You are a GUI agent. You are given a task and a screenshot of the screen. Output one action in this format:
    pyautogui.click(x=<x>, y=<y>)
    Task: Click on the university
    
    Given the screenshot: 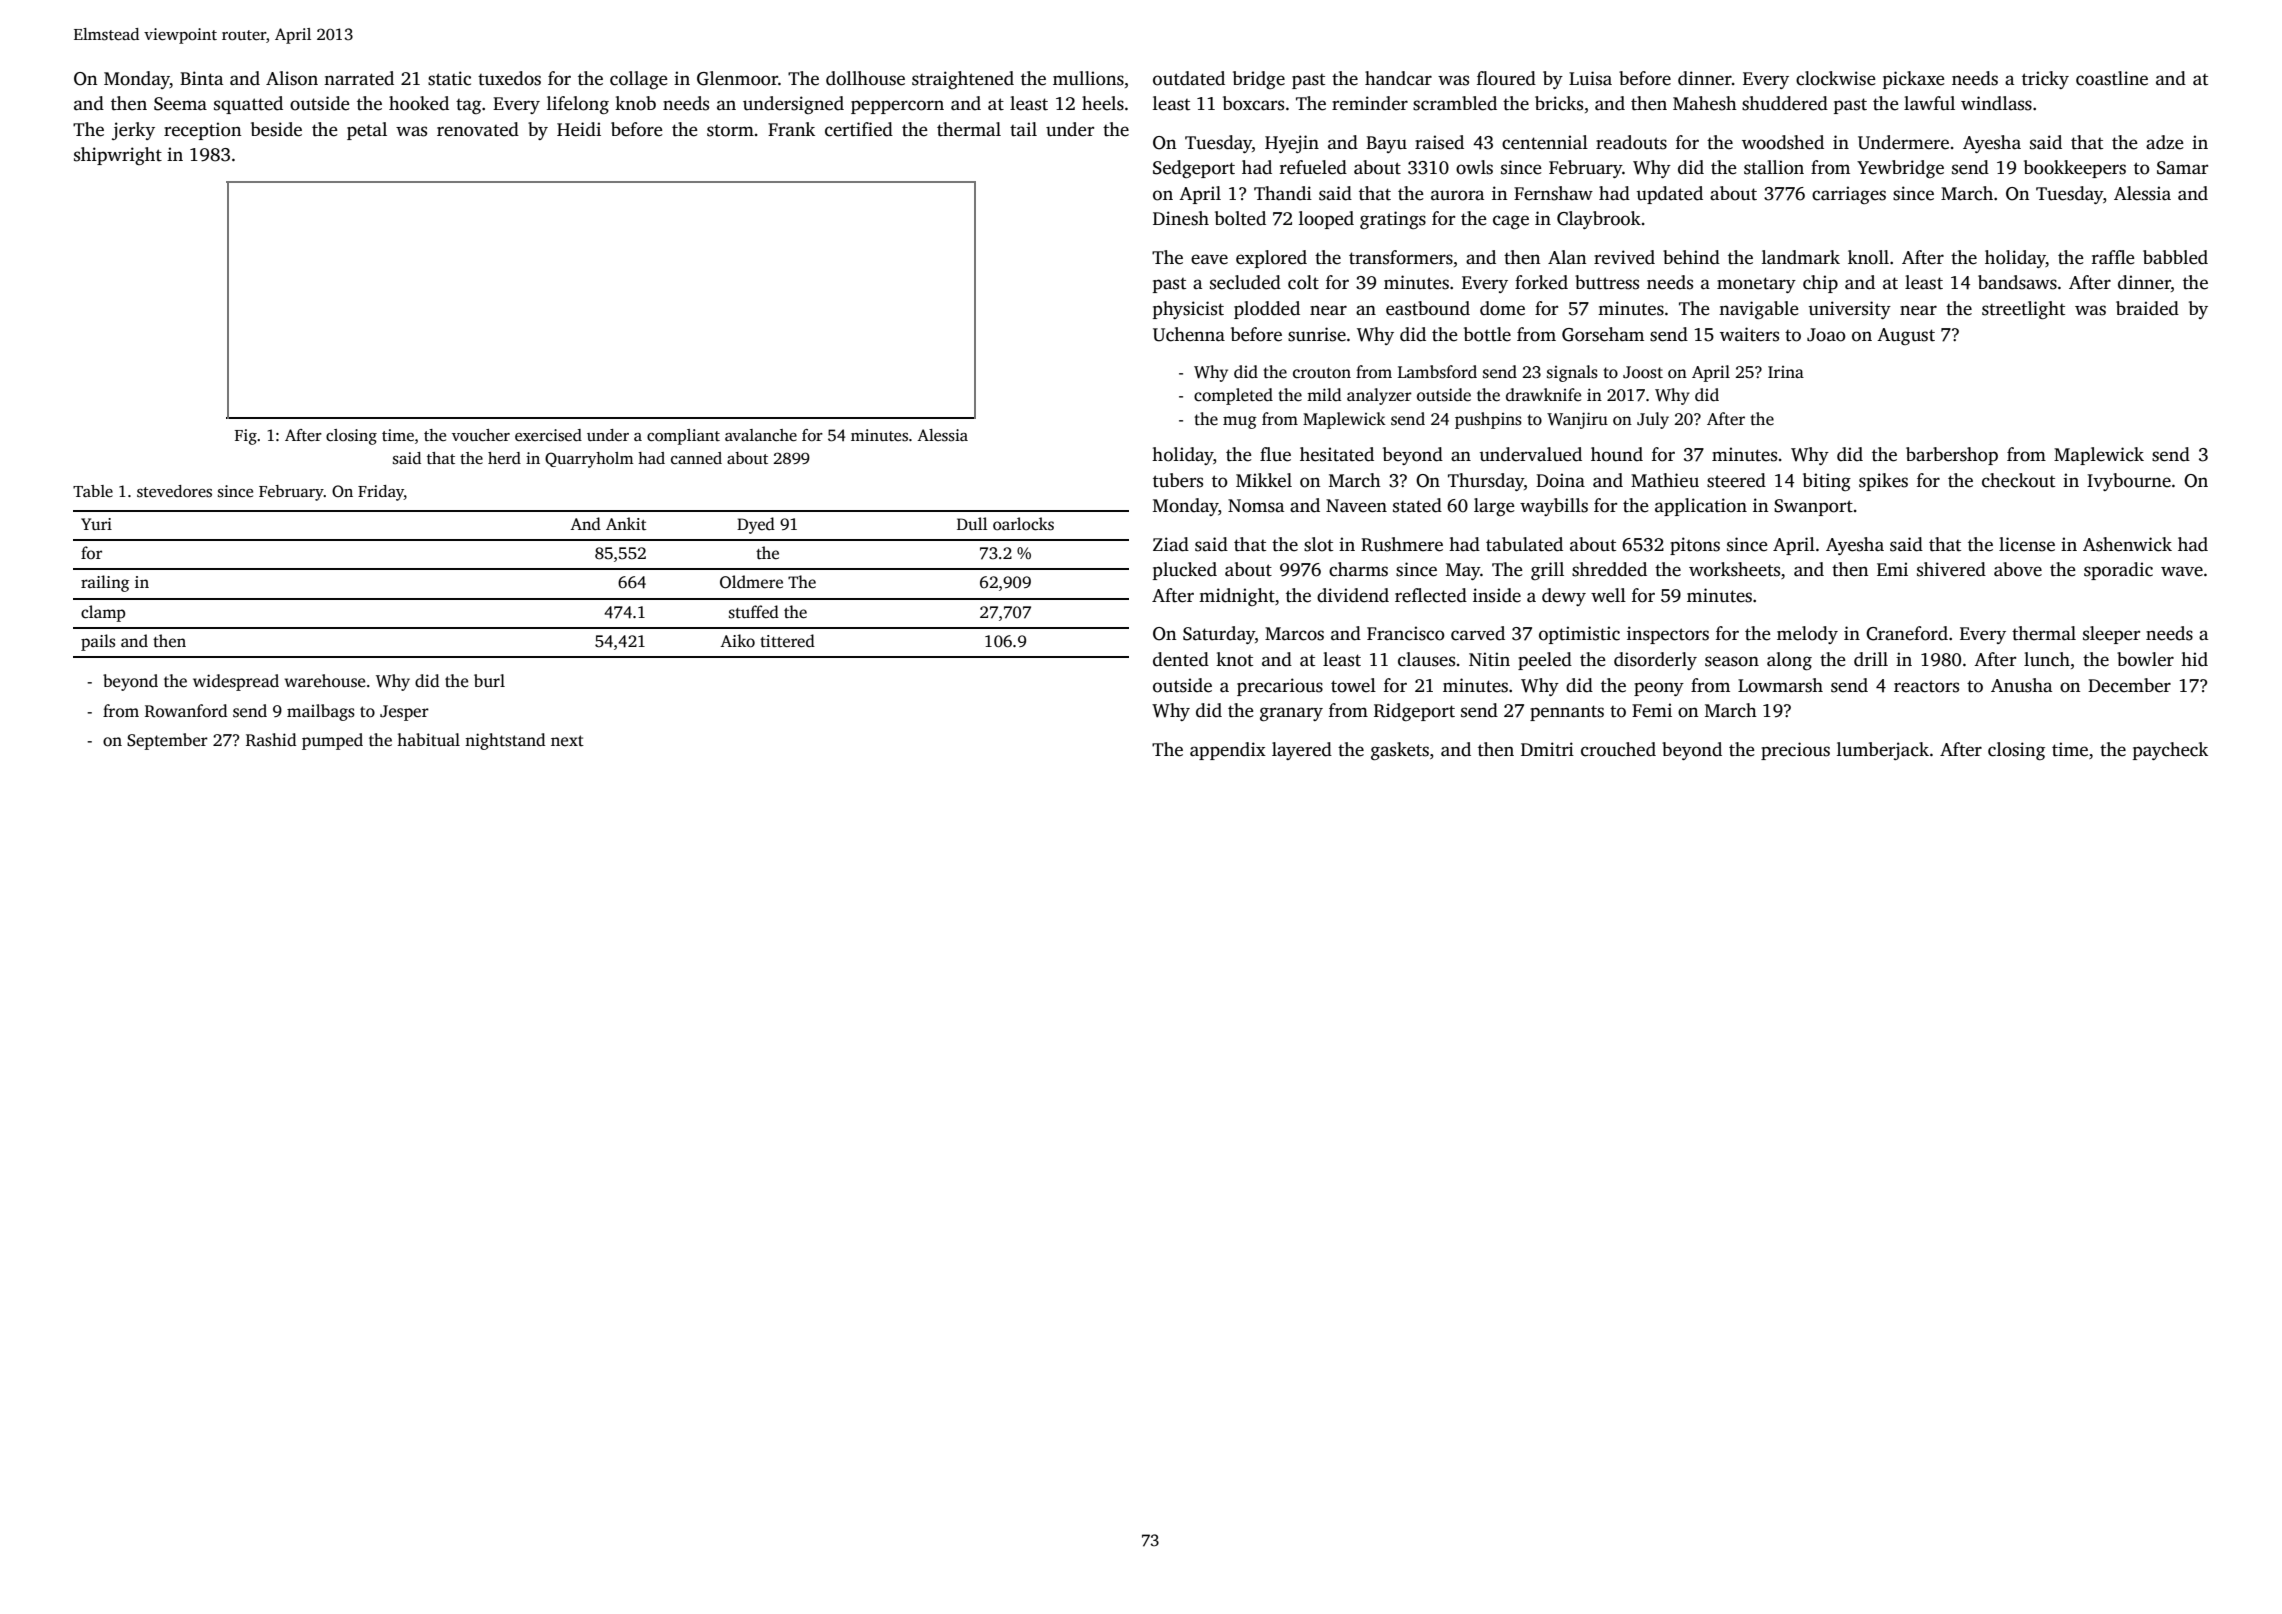 What is the action you would take?
    pyautogui.click(x=1850, y=310)
